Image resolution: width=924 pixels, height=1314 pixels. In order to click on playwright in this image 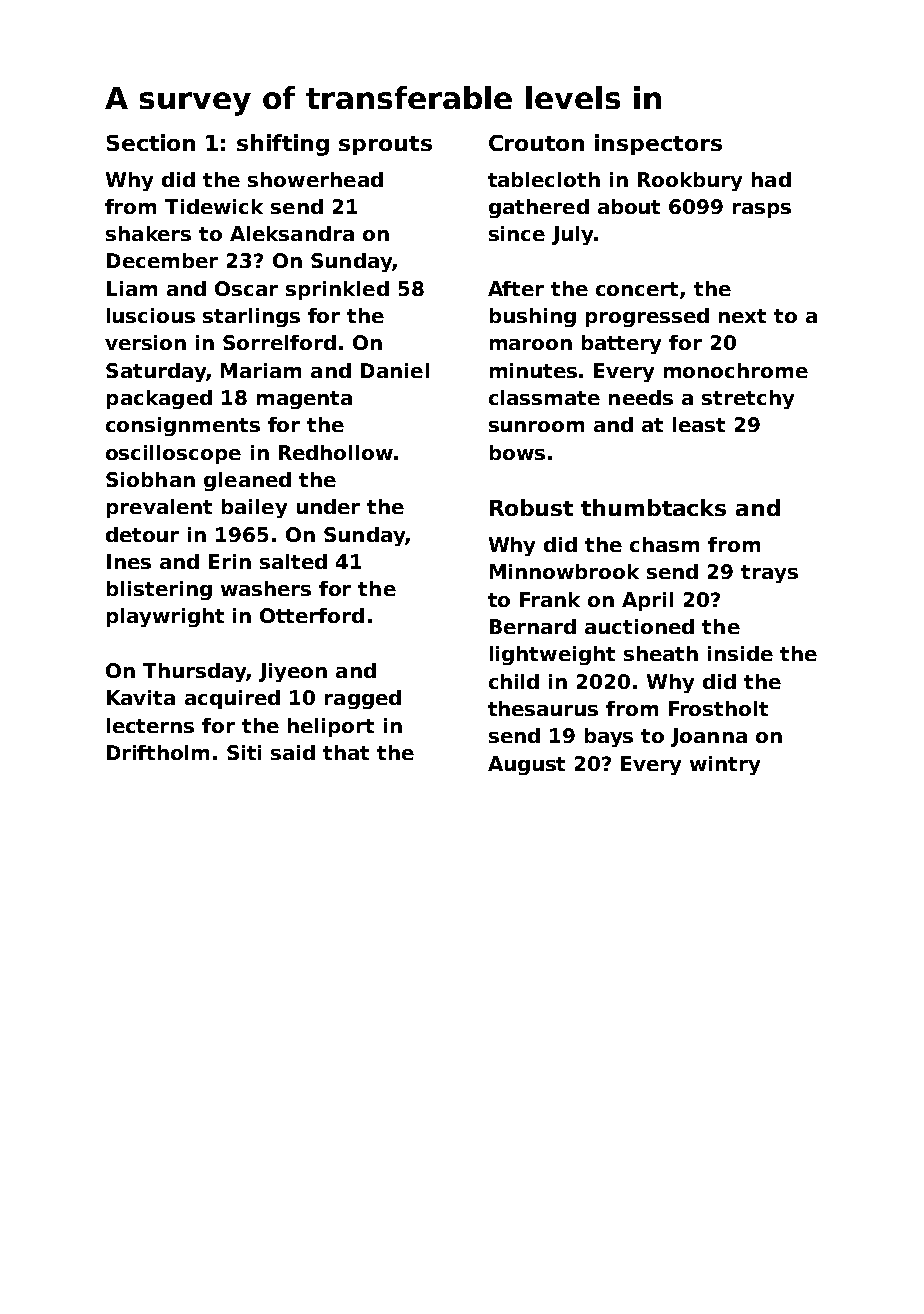, I will do `click(165, 617)`.
